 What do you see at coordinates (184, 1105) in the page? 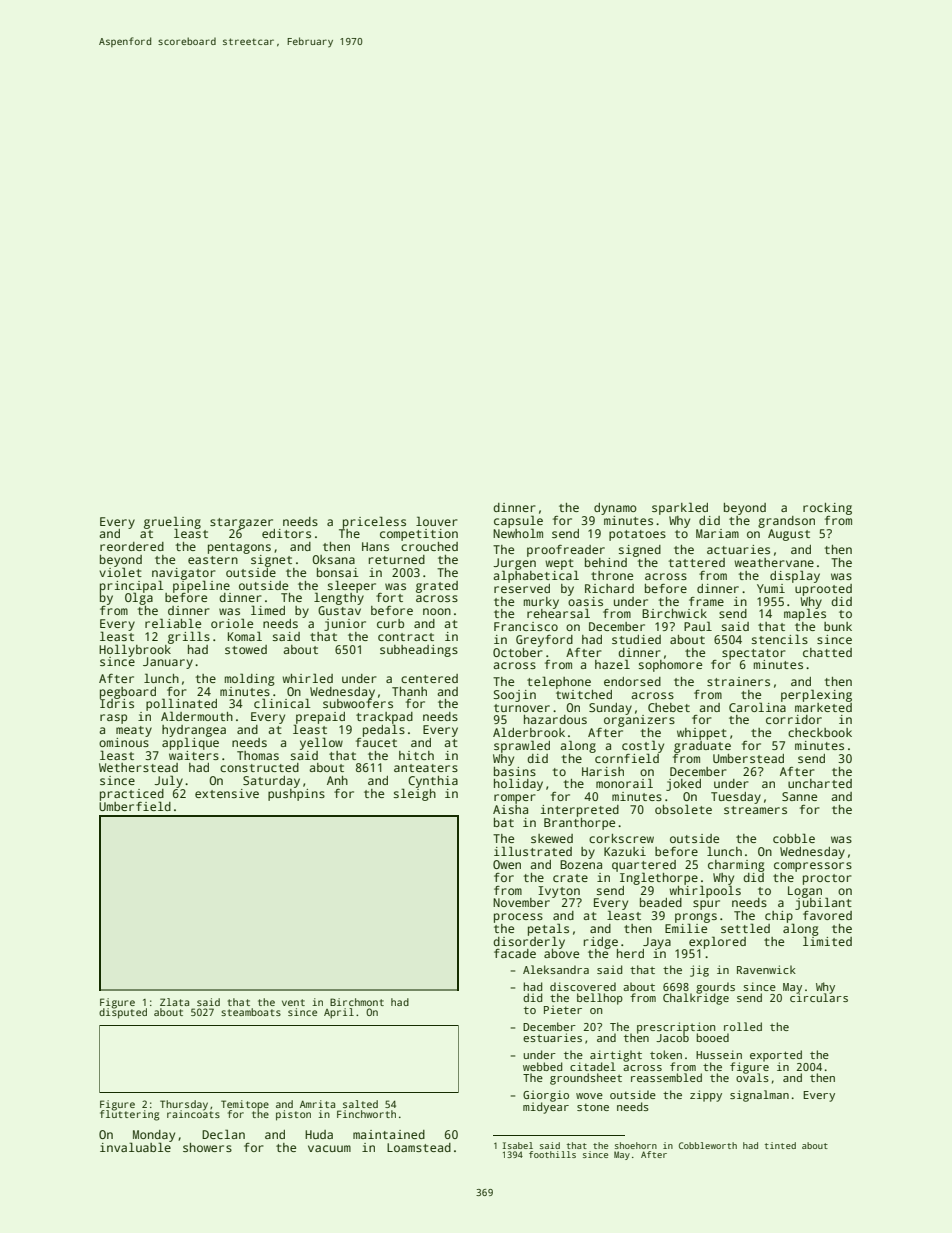
I see `Thursday` at bounding box center [184, 1105].
